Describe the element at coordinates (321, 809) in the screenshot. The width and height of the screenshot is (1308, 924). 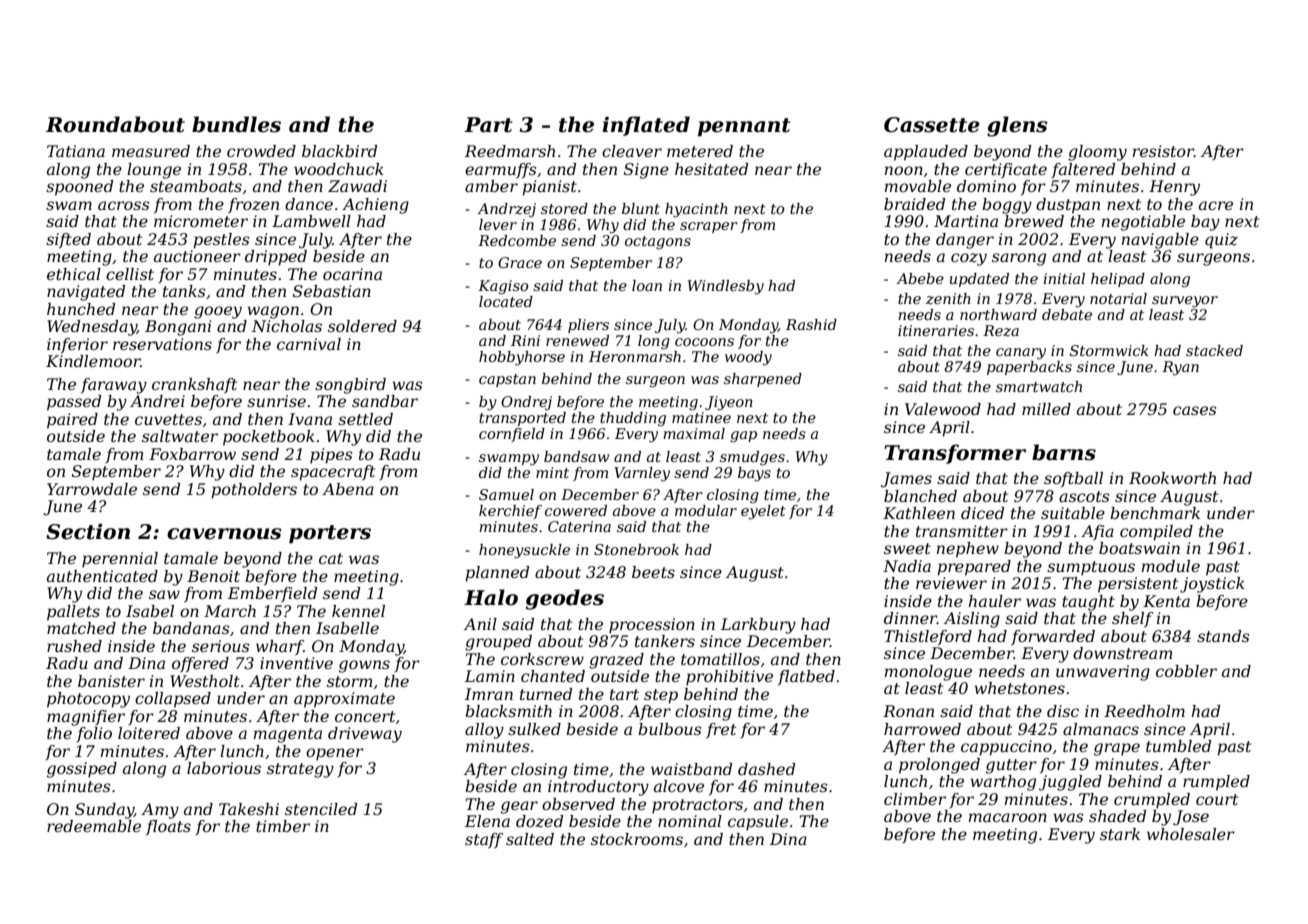
I see `stenciled` at that location.
